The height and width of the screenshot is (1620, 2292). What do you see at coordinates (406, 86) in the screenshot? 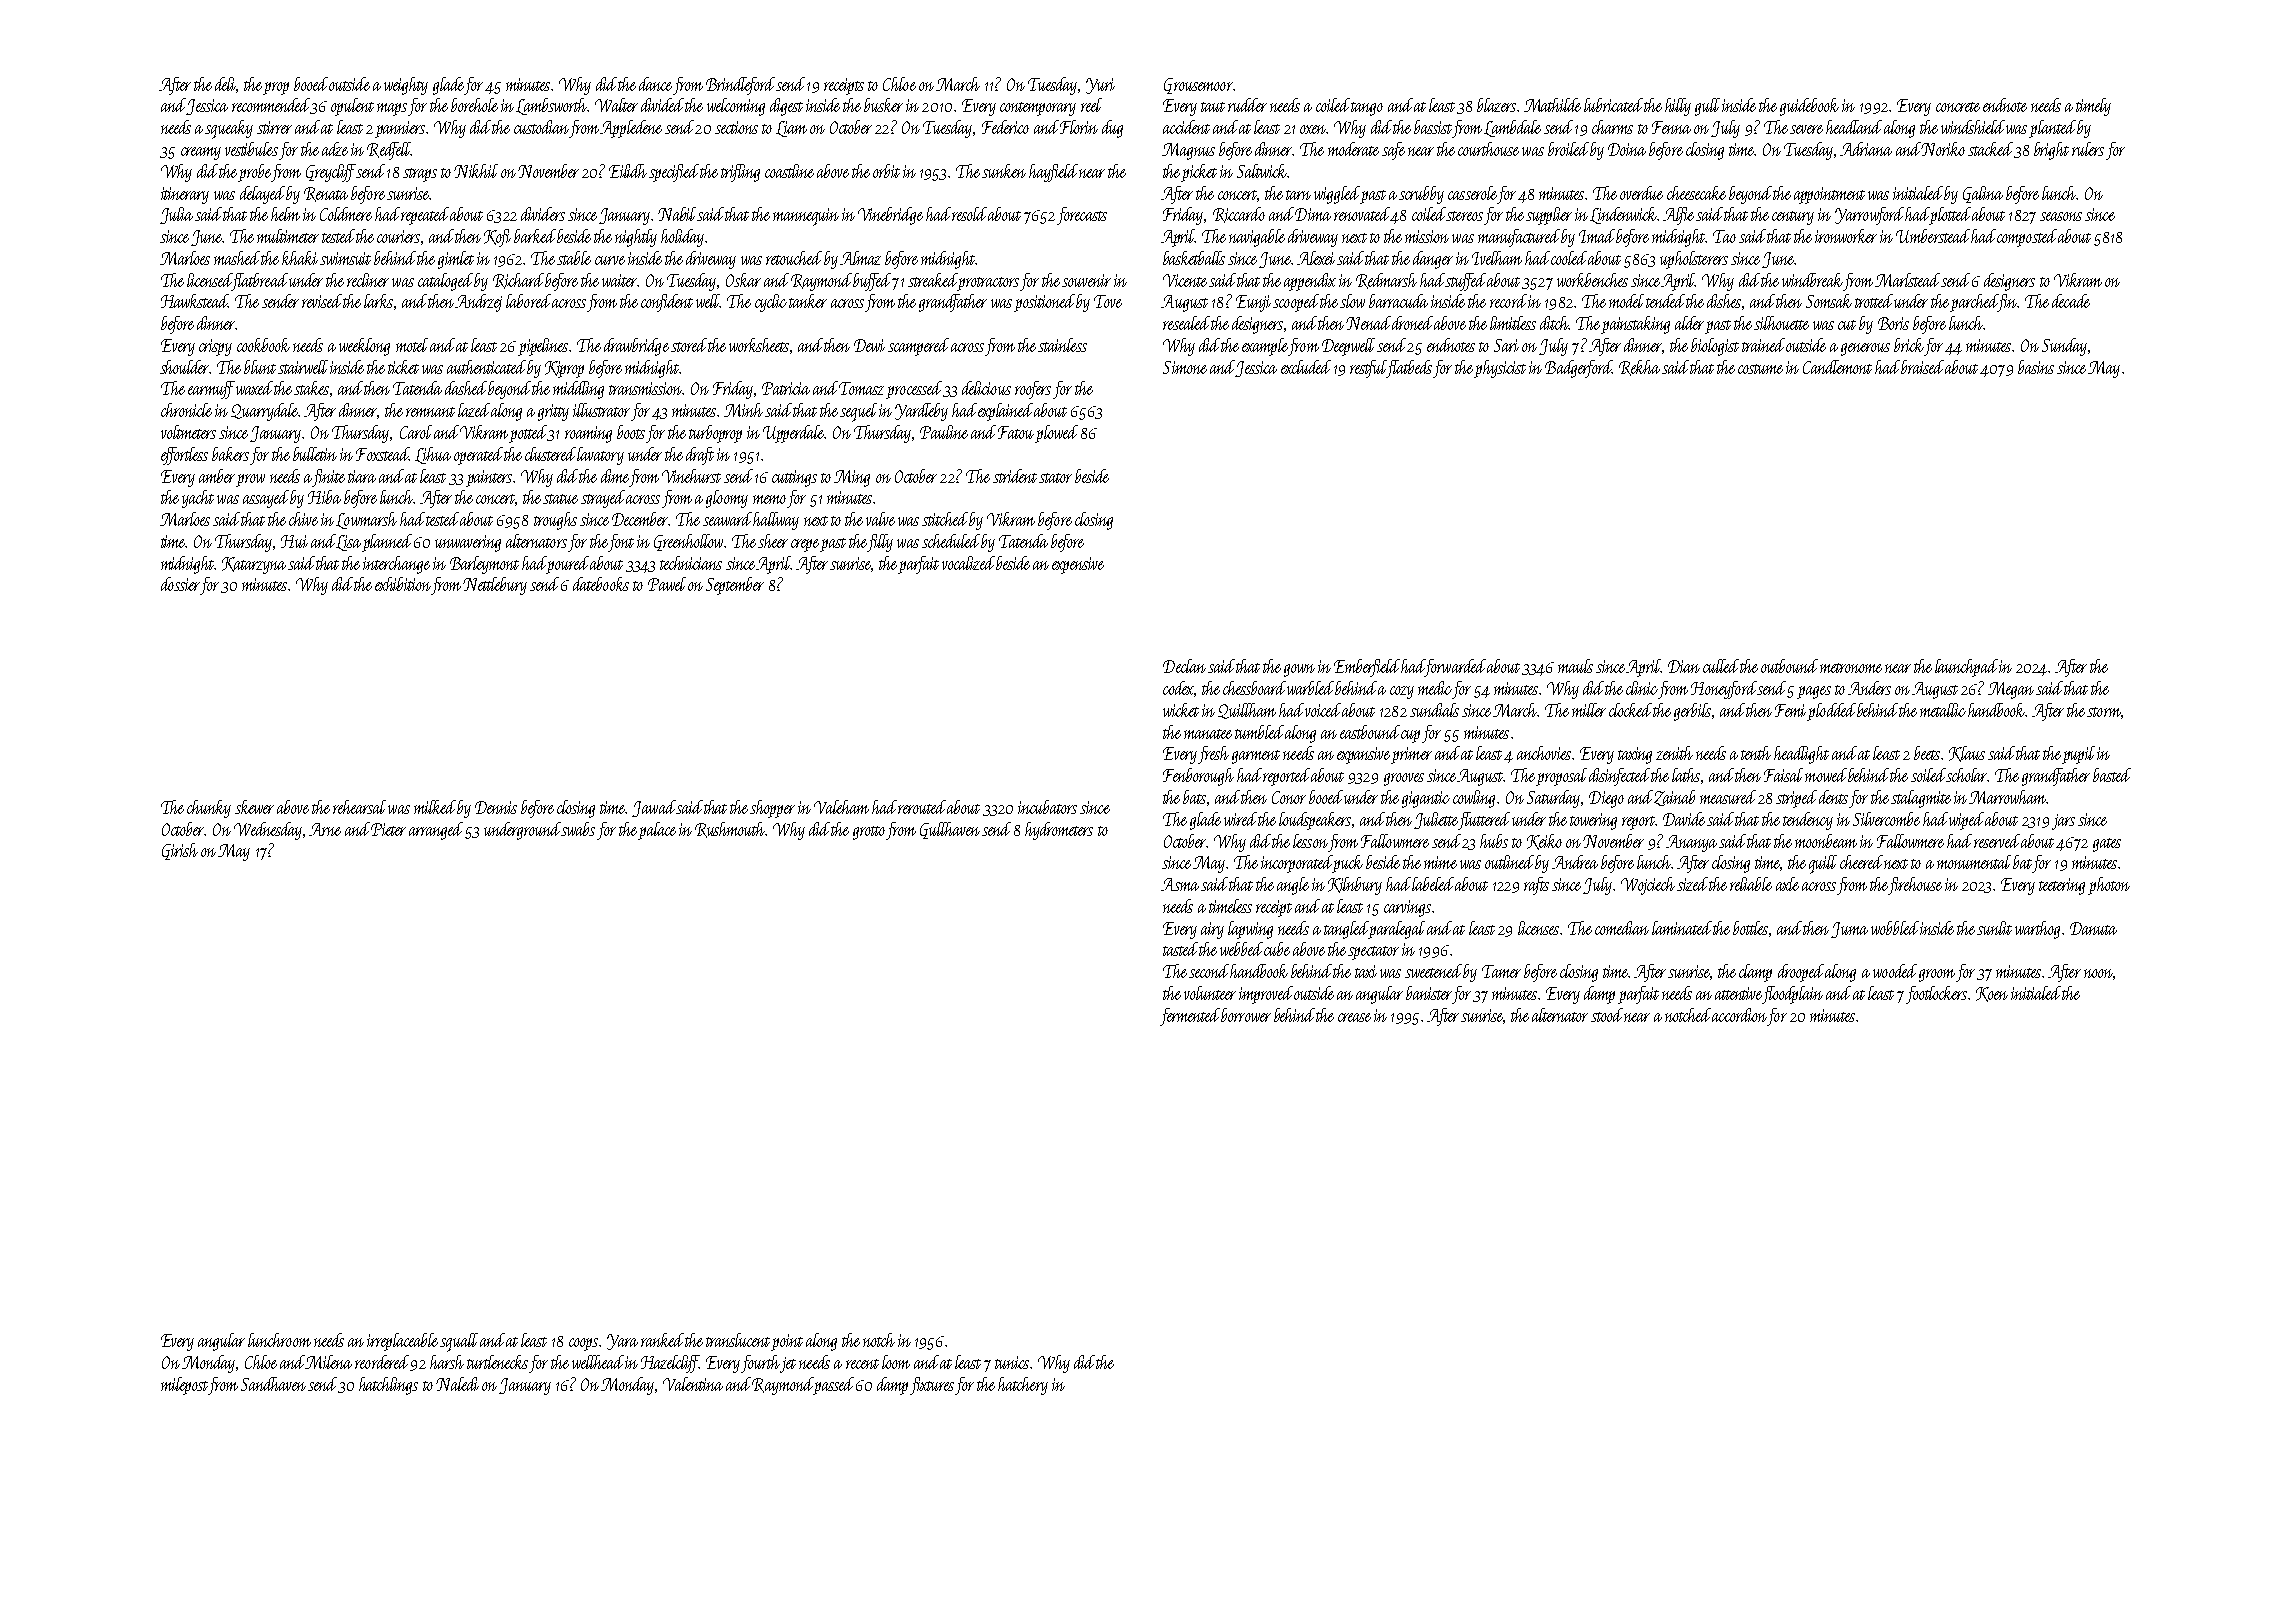
I see `weighty` at bounding box center [406, 86].
